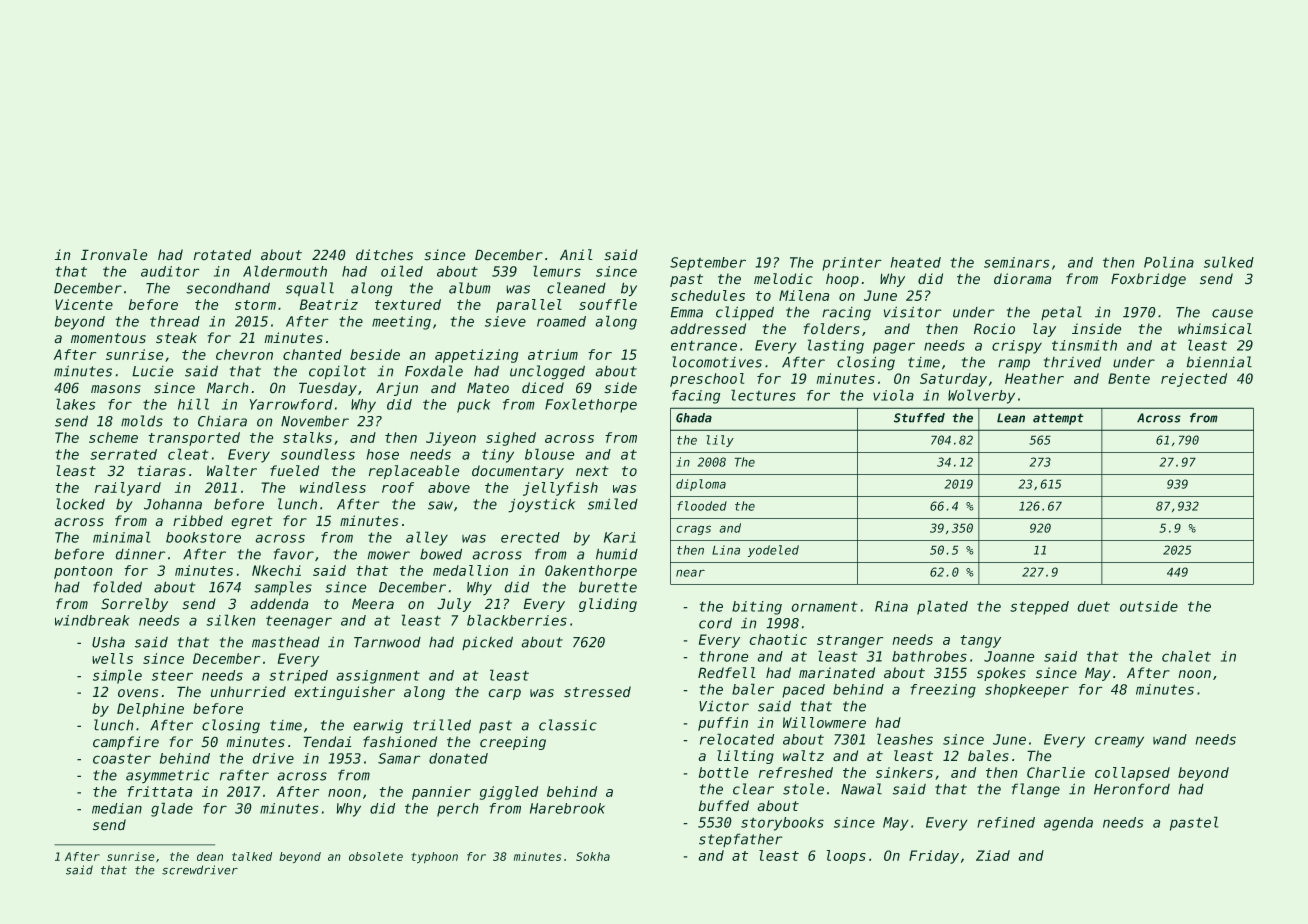  What do you see at coordinates (175, 321) in the screenshot?
I see `thread` at bounding box center [175, 321].
